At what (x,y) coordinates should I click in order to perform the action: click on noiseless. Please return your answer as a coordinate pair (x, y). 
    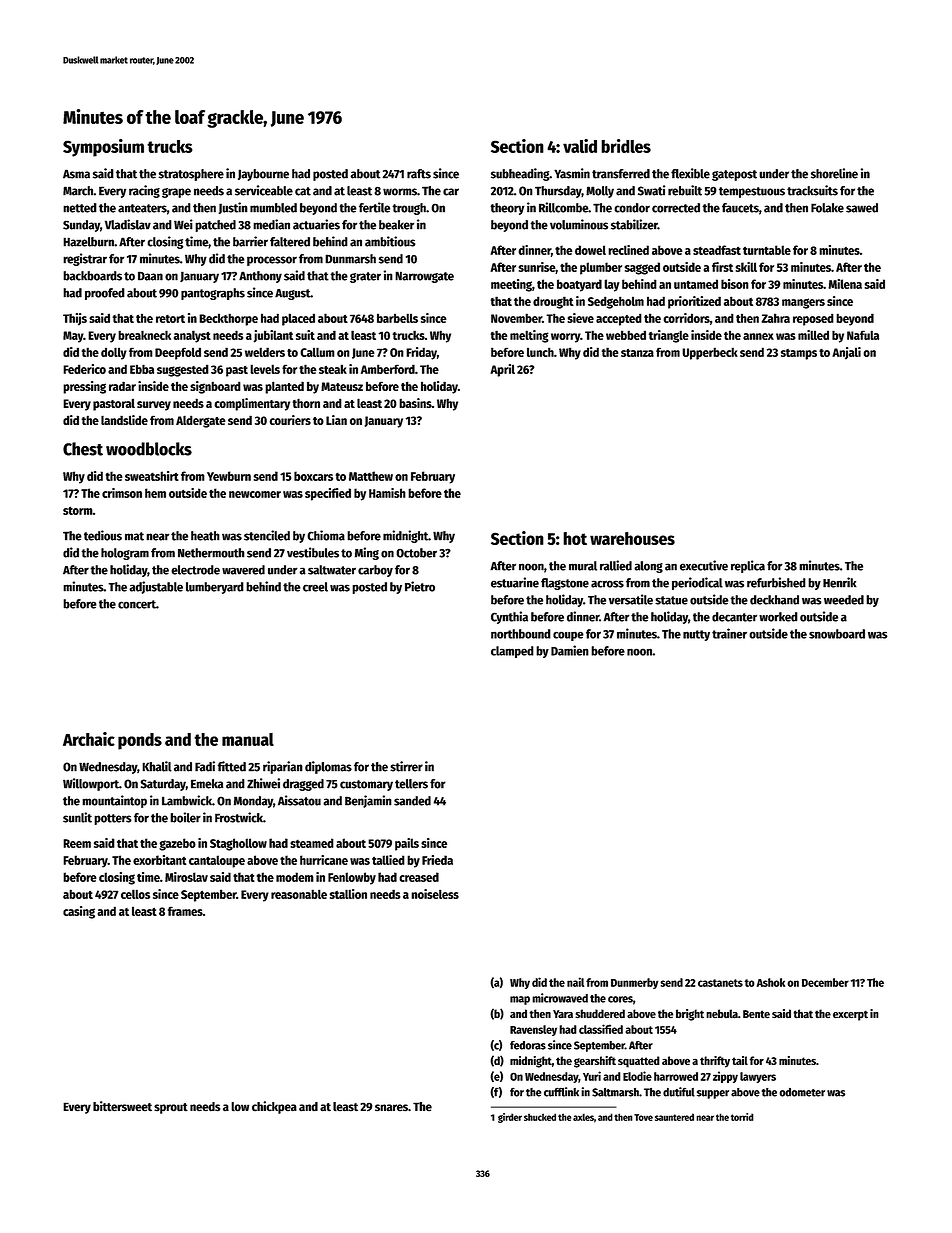
    Looking at the image, I should click on (435, 894).
